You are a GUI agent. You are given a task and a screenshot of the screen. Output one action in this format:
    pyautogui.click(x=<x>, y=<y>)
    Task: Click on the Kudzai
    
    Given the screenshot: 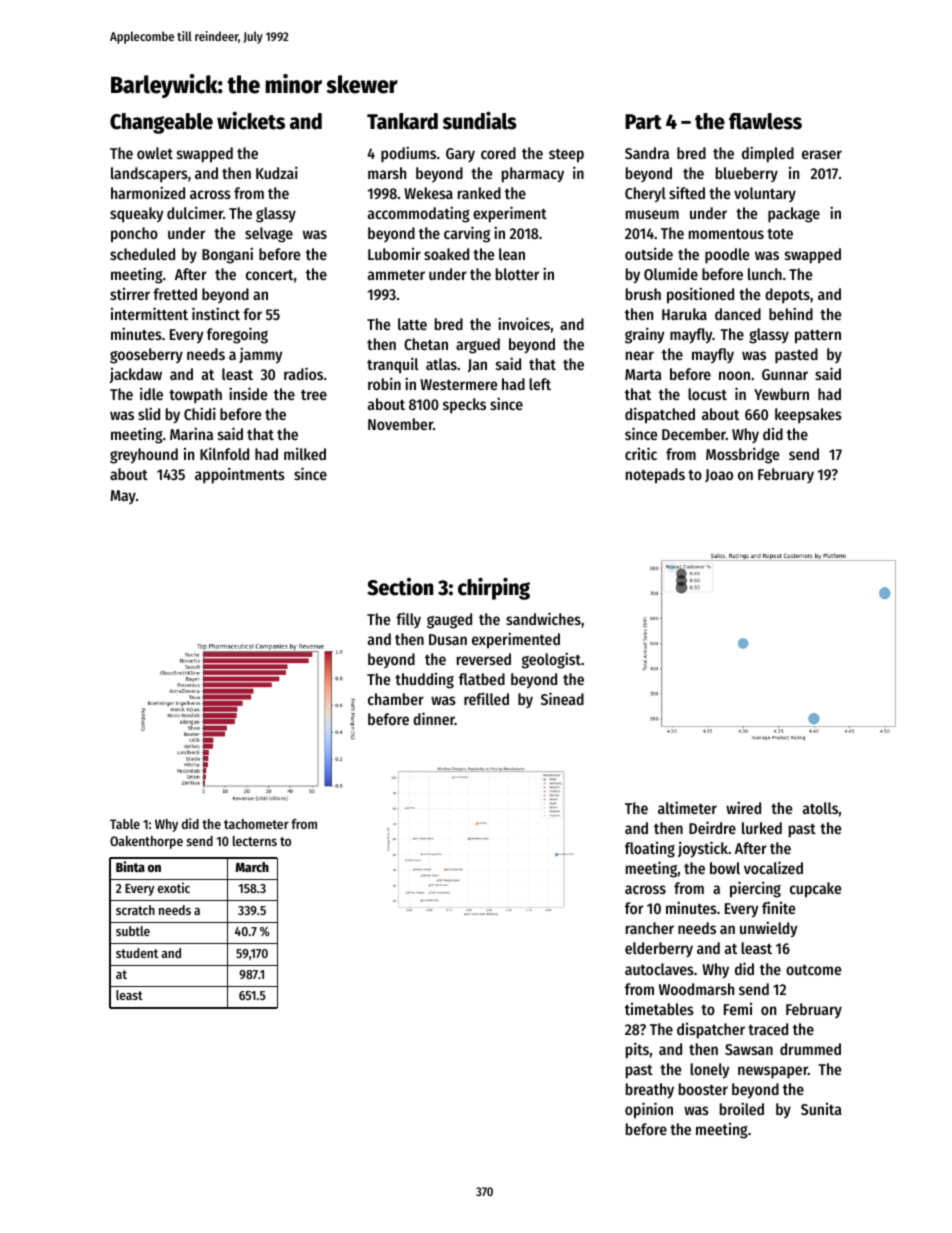 What is the action you would take?
    pyautogui.click(x=277, y=172)
